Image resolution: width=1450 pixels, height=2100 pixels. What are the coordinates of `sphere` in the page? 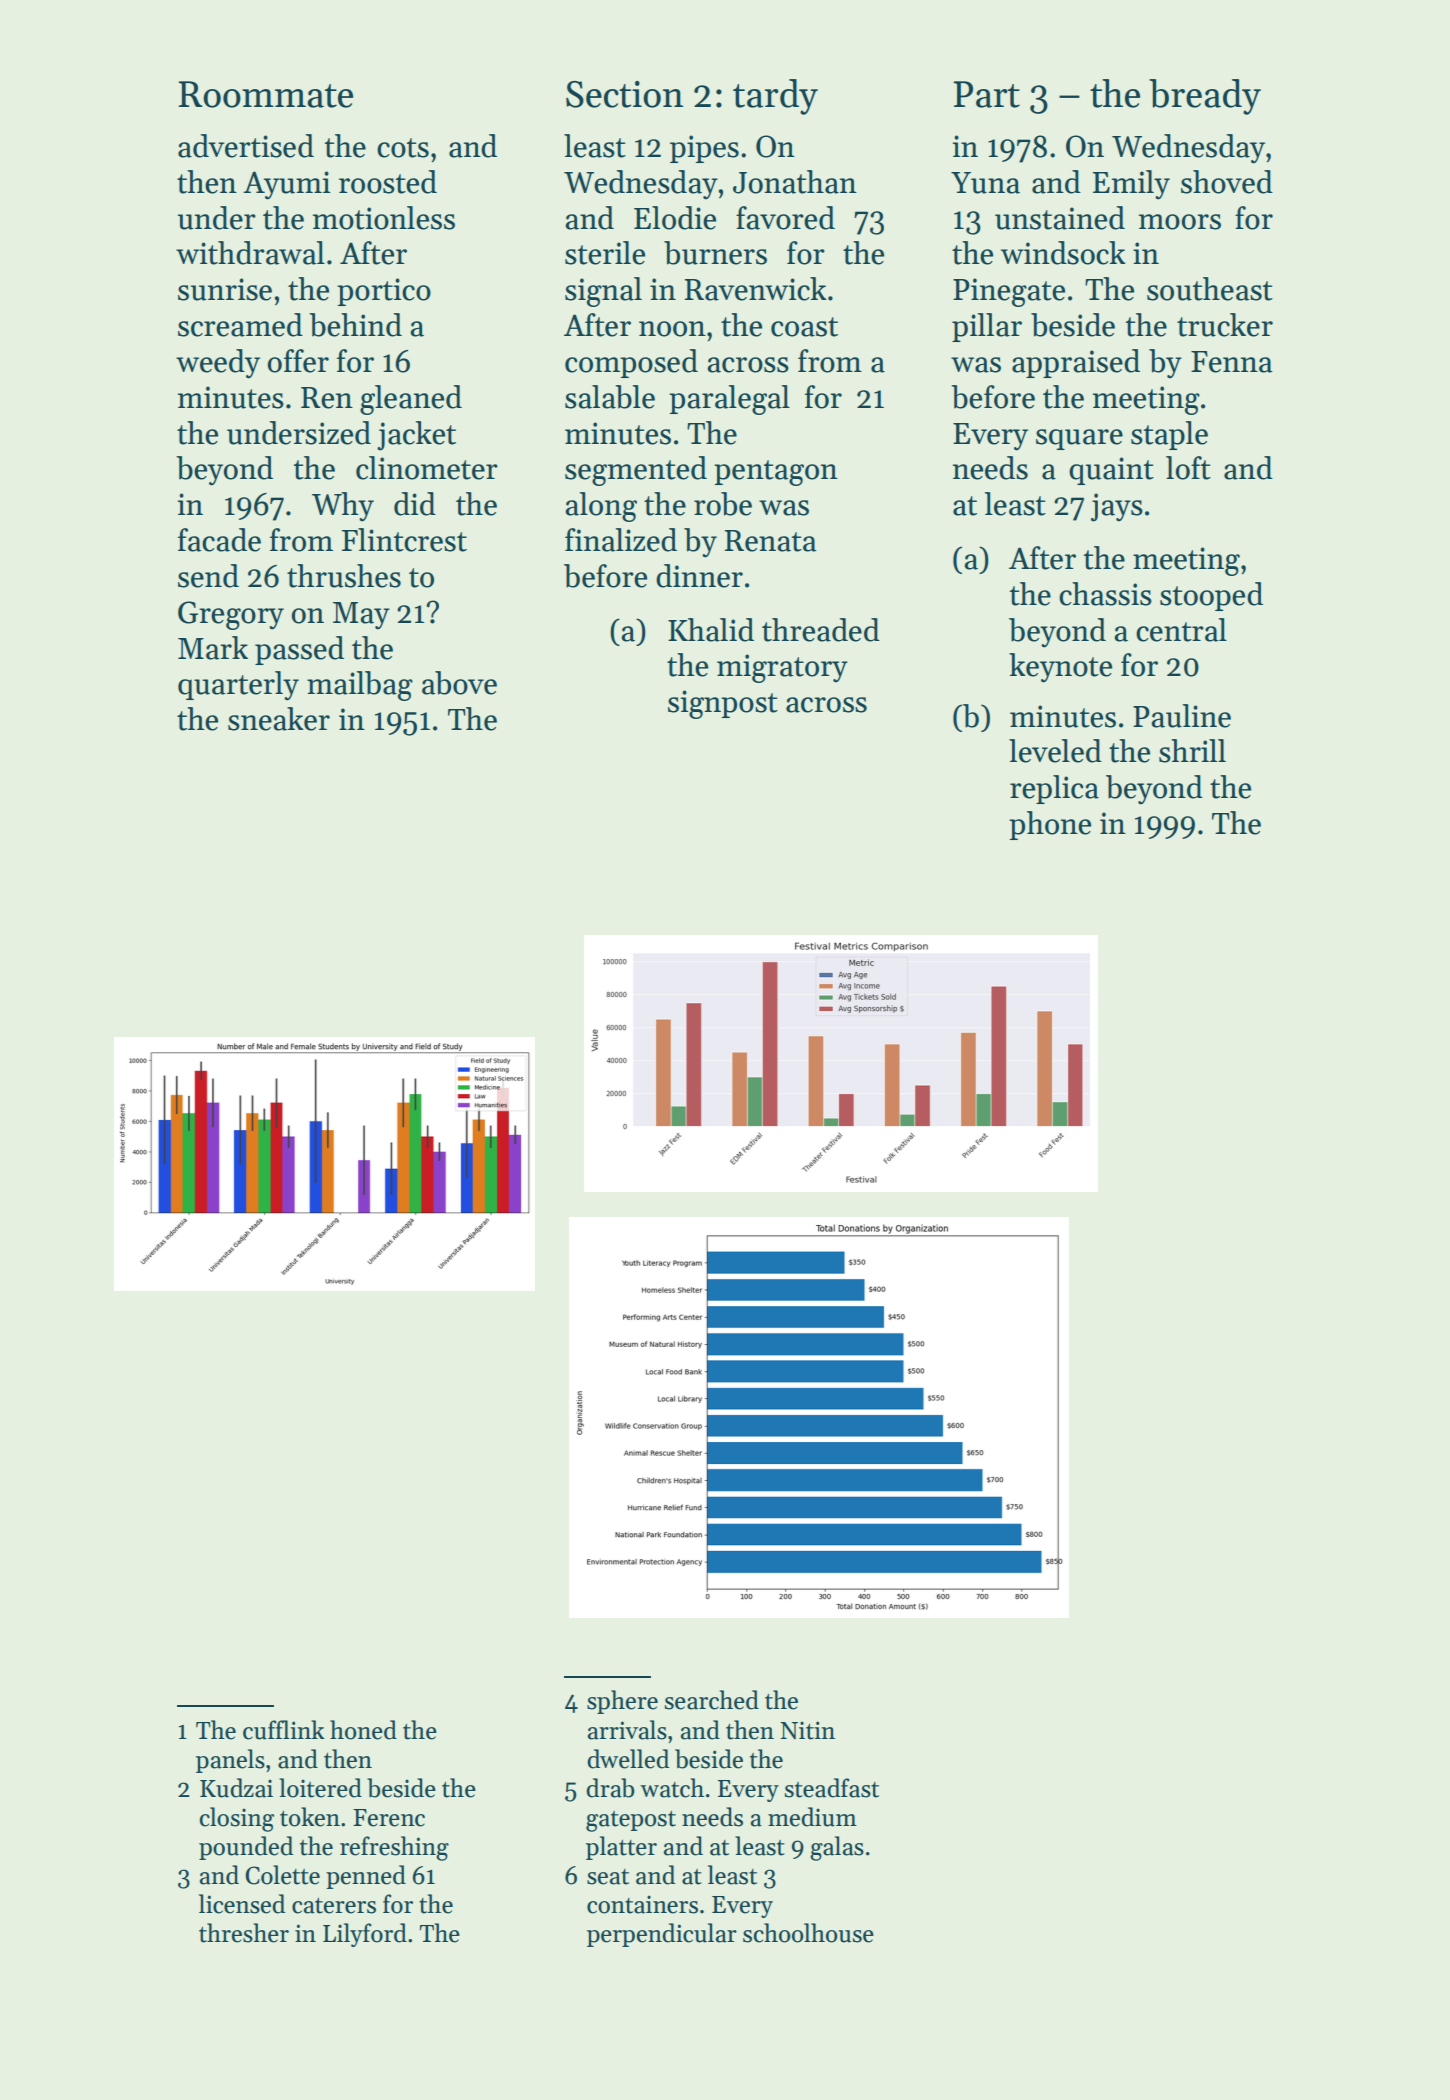 It's located at (622, 1702).
